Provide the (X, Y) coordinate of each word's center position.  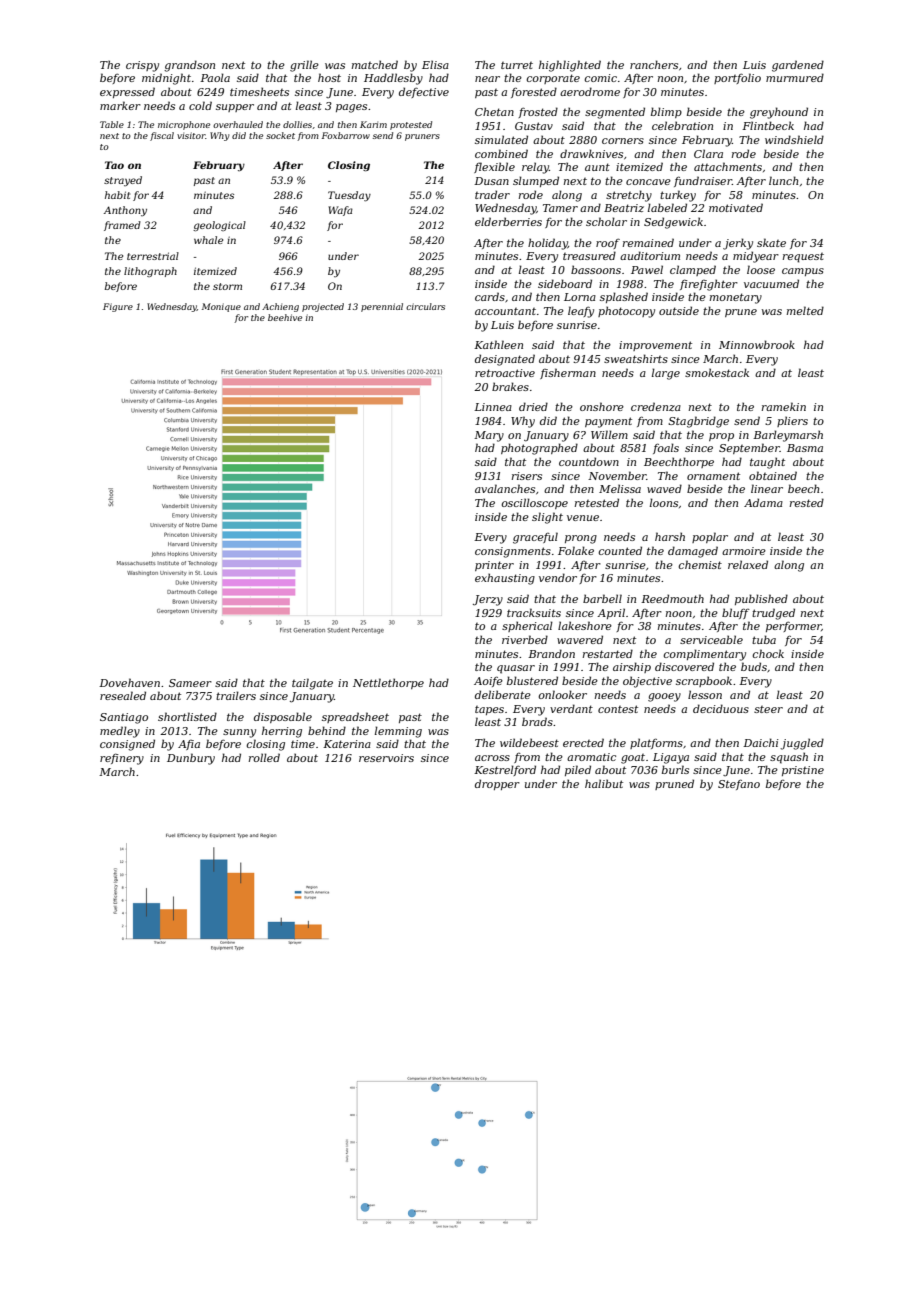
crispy (142, 66)
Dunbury (191, 759)
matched (375, 64)
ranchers (654, 64)
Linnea (493, 407)
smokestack (717, 372)
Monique (221, 307)
